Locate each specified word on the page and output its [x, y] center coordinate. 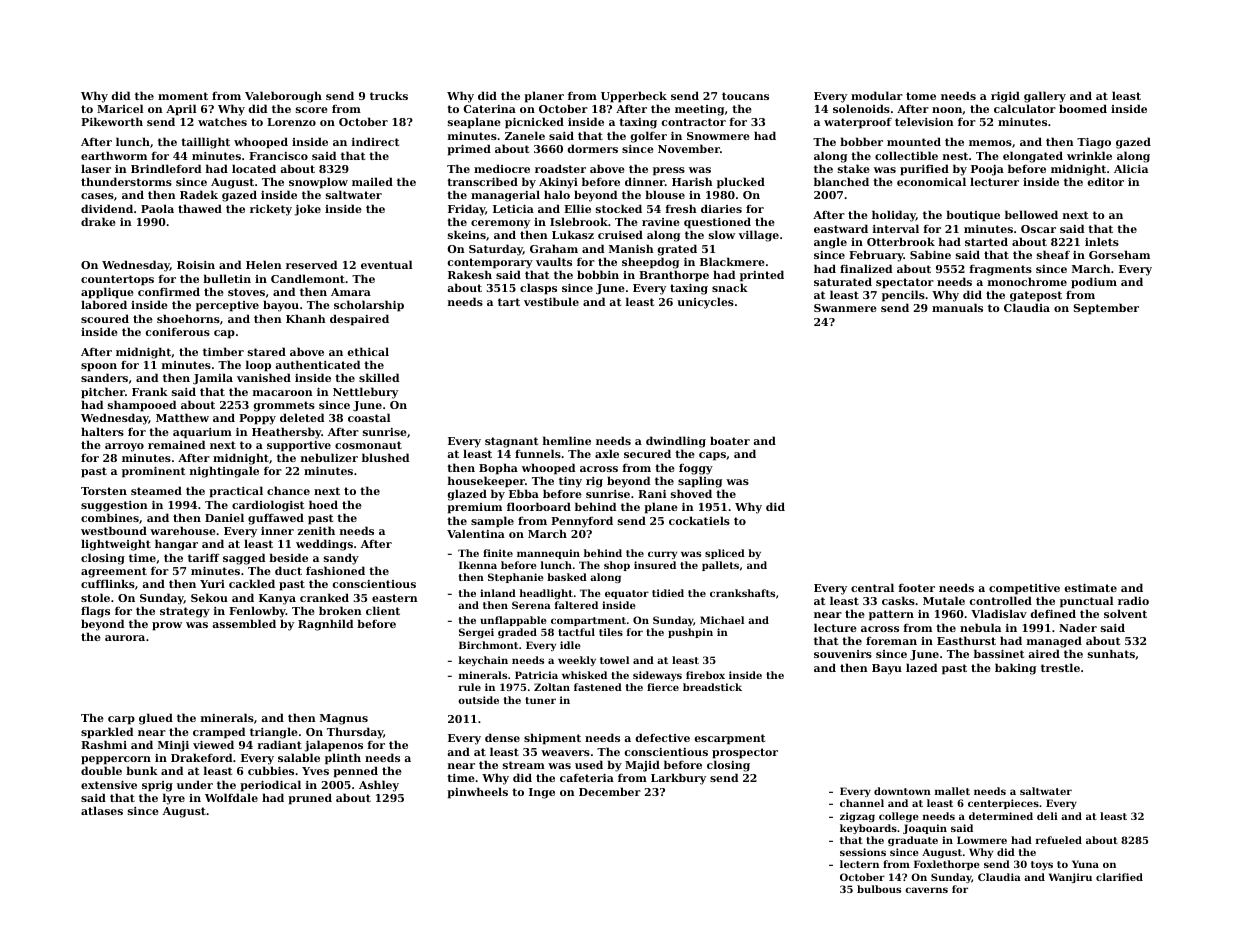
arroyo [124, 447]
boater [730, 440]
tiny [570, 482]
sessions [863, 852]
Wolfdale [231, 797]
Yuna [1085, 864]
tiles [611, 632]
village [758, 236]
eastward [841, 228]
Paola [157, 208]
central [872, 587]
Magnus [344, 719]
